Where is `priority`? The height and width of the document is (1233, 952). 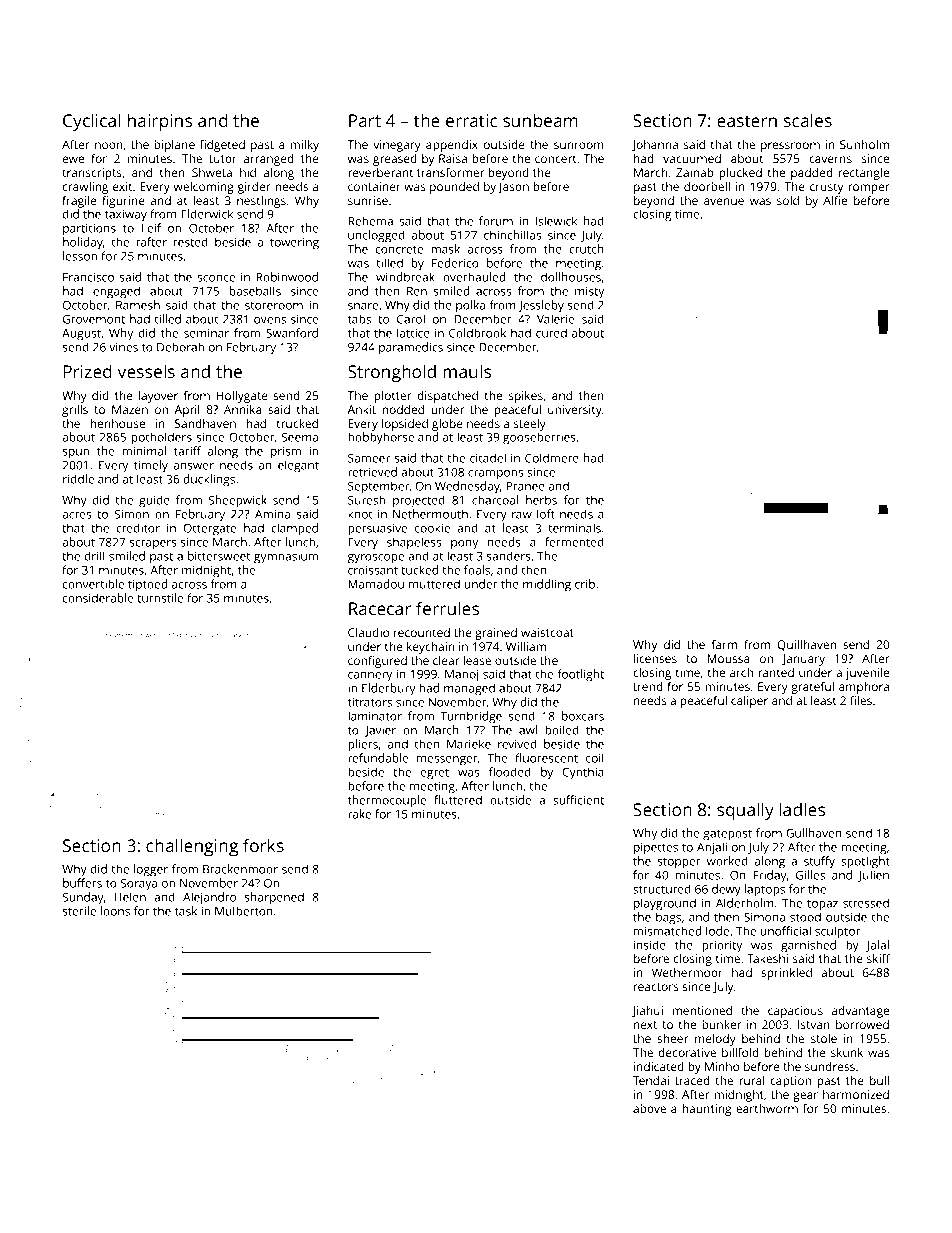
priority is located at coordinates (722, 946).
